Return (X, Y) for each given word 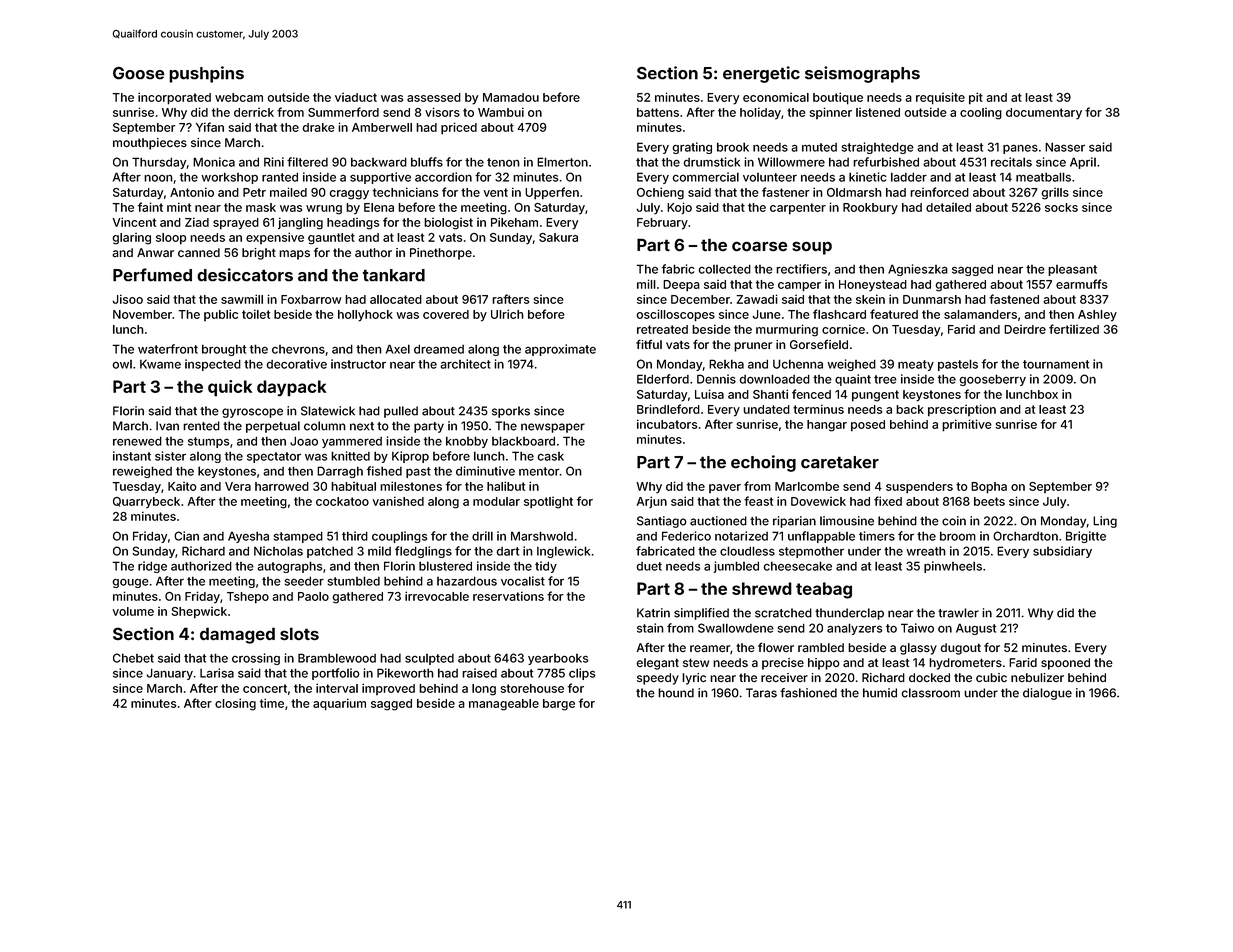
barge (559, 705)
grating (692, 148)
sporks (511, 412)
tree (885, 379)
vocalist (523, 581)
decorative (296, 364)
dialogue (1047, 694)
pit (976, 98)
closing (235, 704)
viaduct (356, 97)
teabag (824, 590)
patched (330, 552)
